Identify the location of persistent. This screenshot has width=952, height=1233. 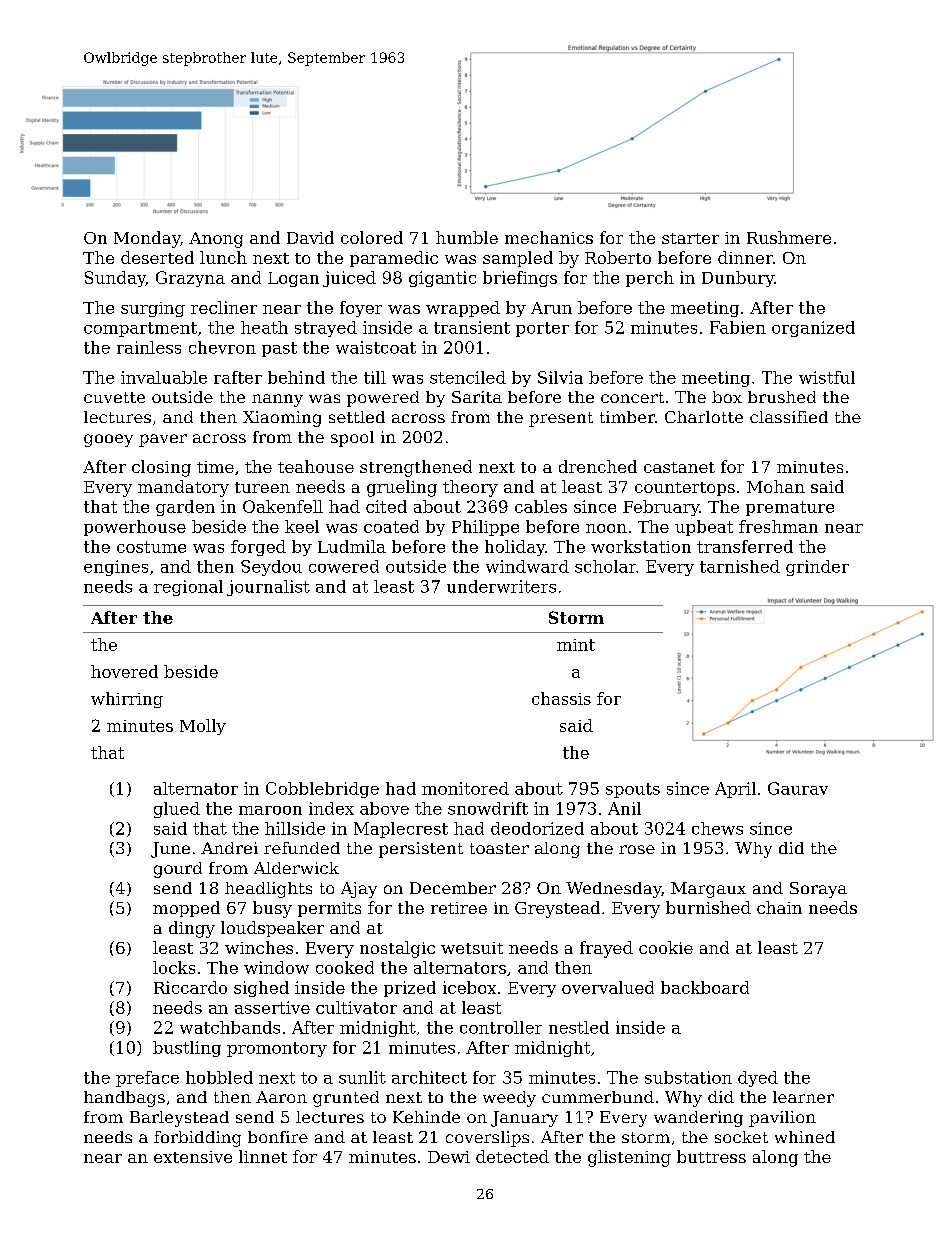
(421, 850).
